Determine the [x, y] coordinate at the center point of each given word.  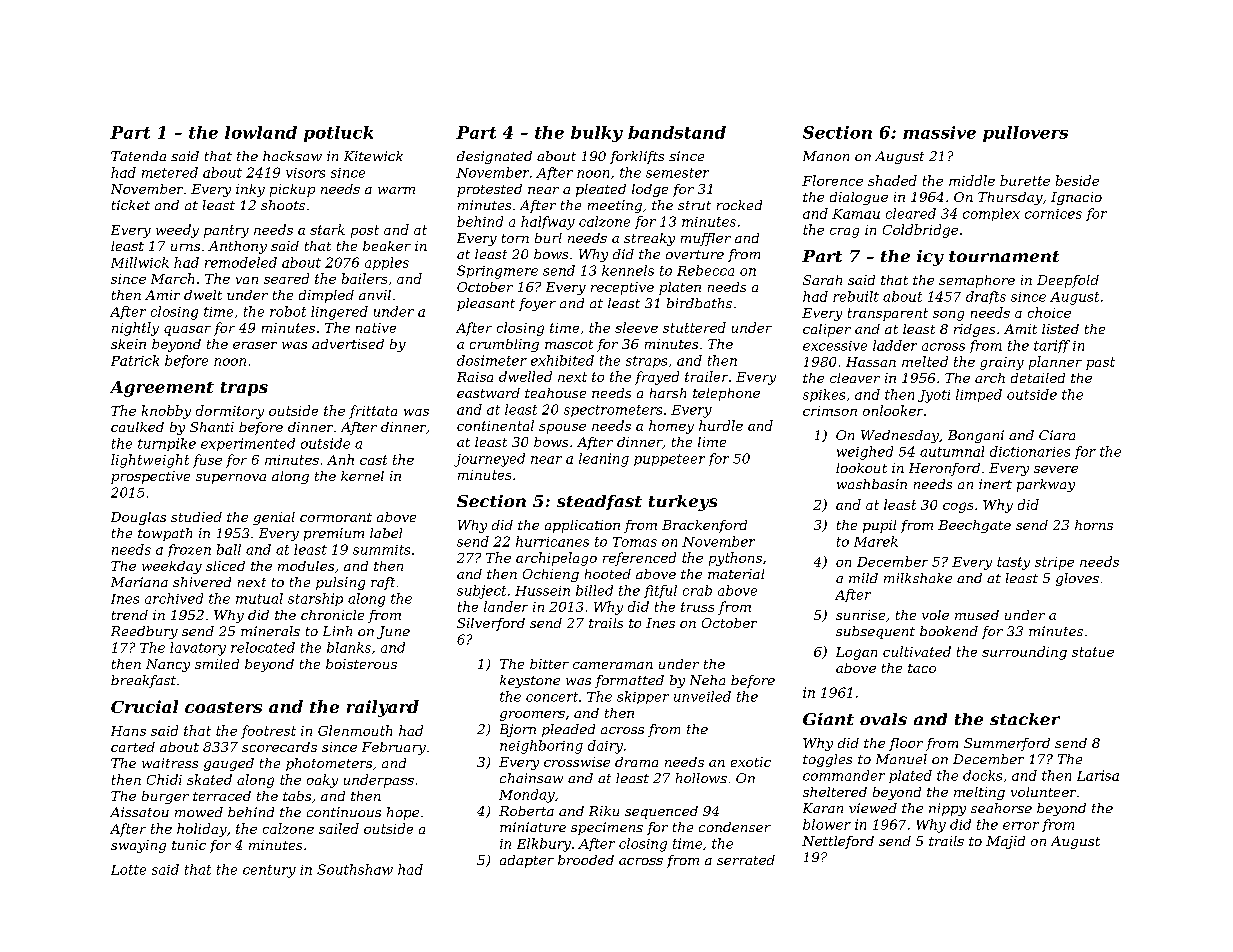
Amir [162, 295]
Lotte [128, 870]
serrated [746, 860]
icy [930, 258]
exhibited [562, 360]
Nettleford [838, 842]
